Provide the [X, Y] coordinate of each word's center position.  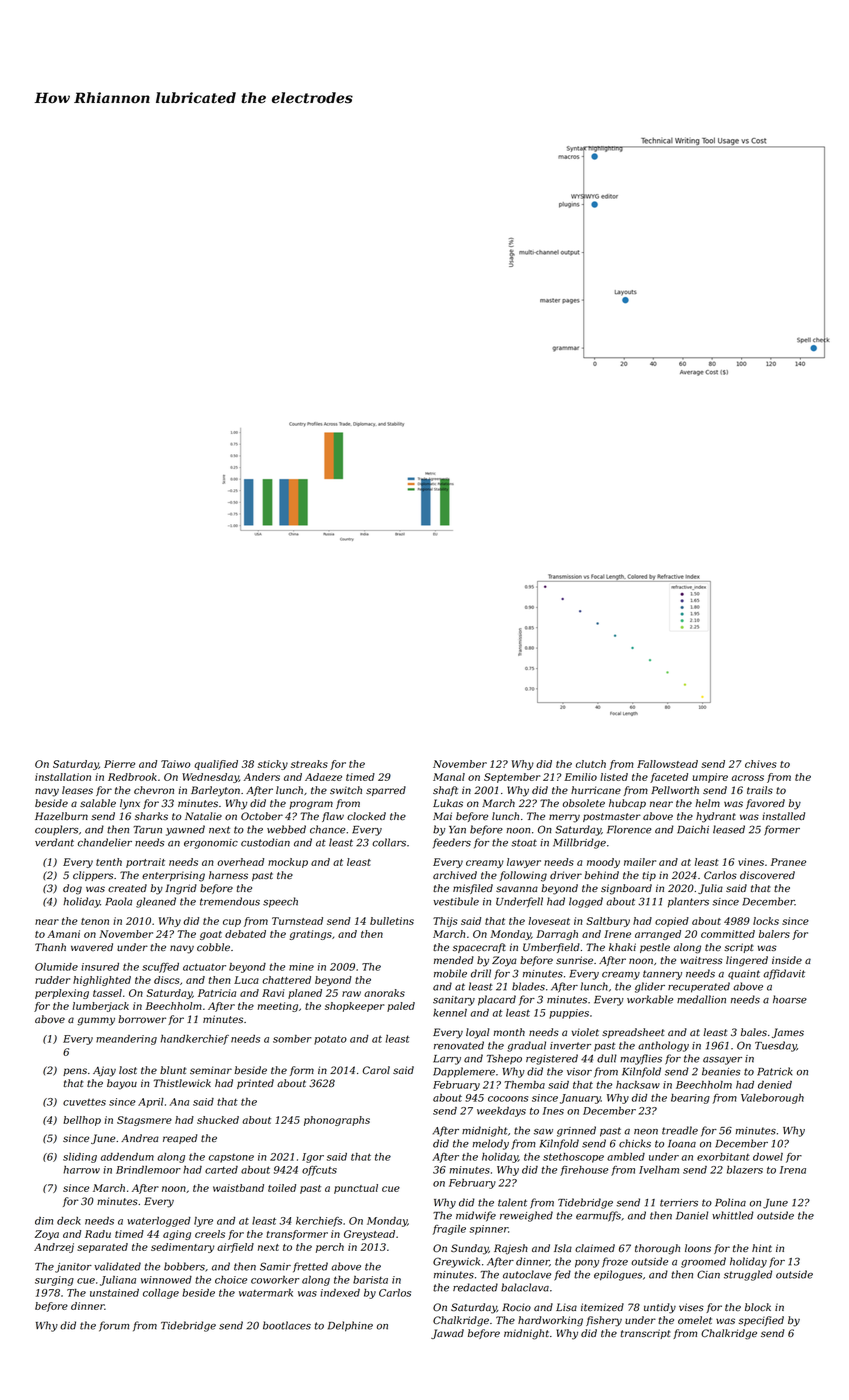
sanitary [454, 1001]
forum [114, 1326]
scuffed [160, 968]
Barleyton [215, 791]
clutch [591, 764]
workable [650, 999]
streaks [309, 764]
